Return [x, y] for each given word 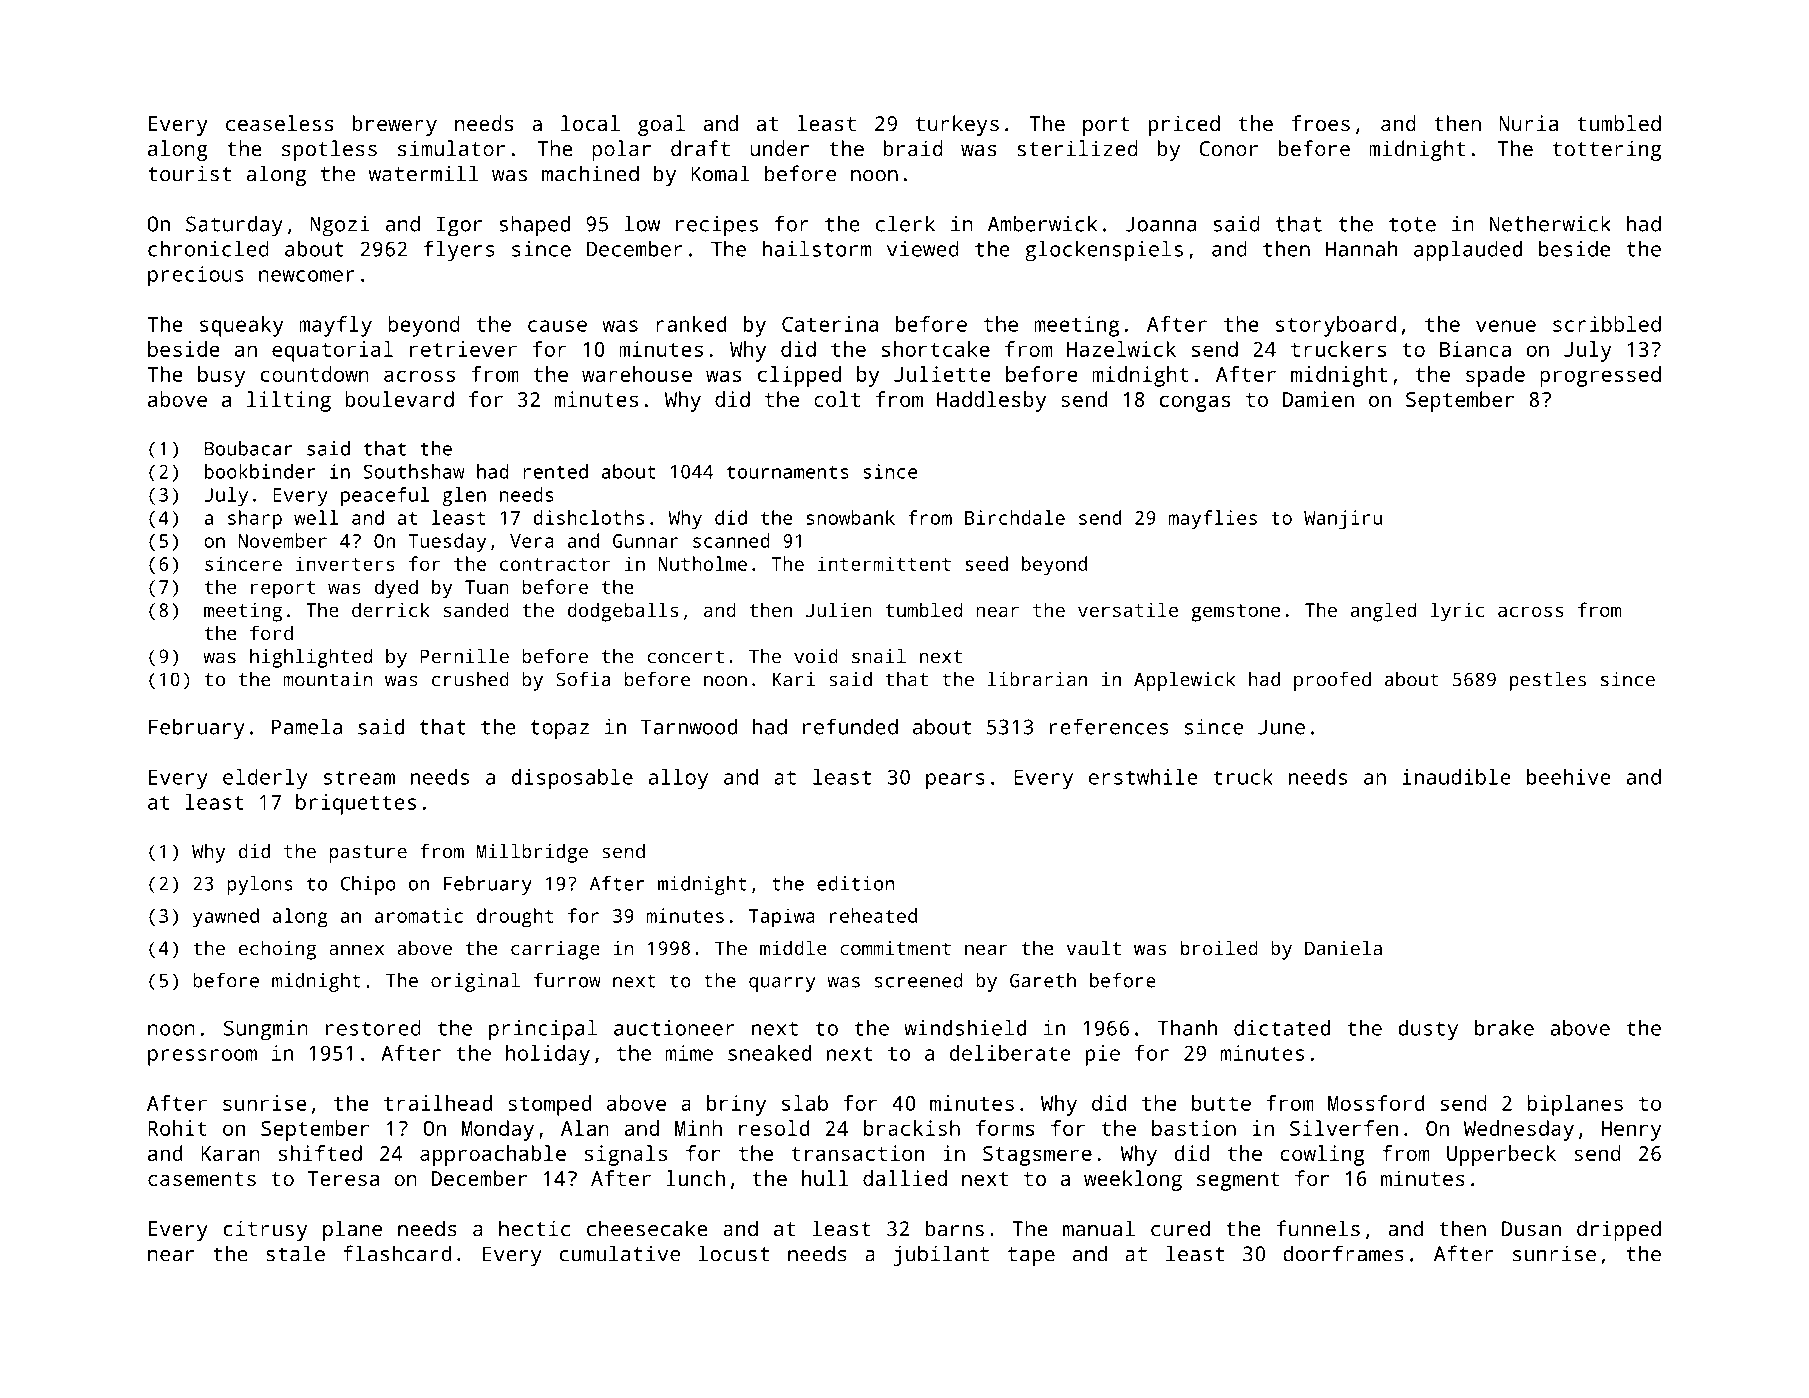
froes [1320, 123]
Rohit [177, 1128]
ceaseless [280, 123]
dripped [1619, 1230]
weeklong [1133, 1180]
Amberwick [1042, 223]
